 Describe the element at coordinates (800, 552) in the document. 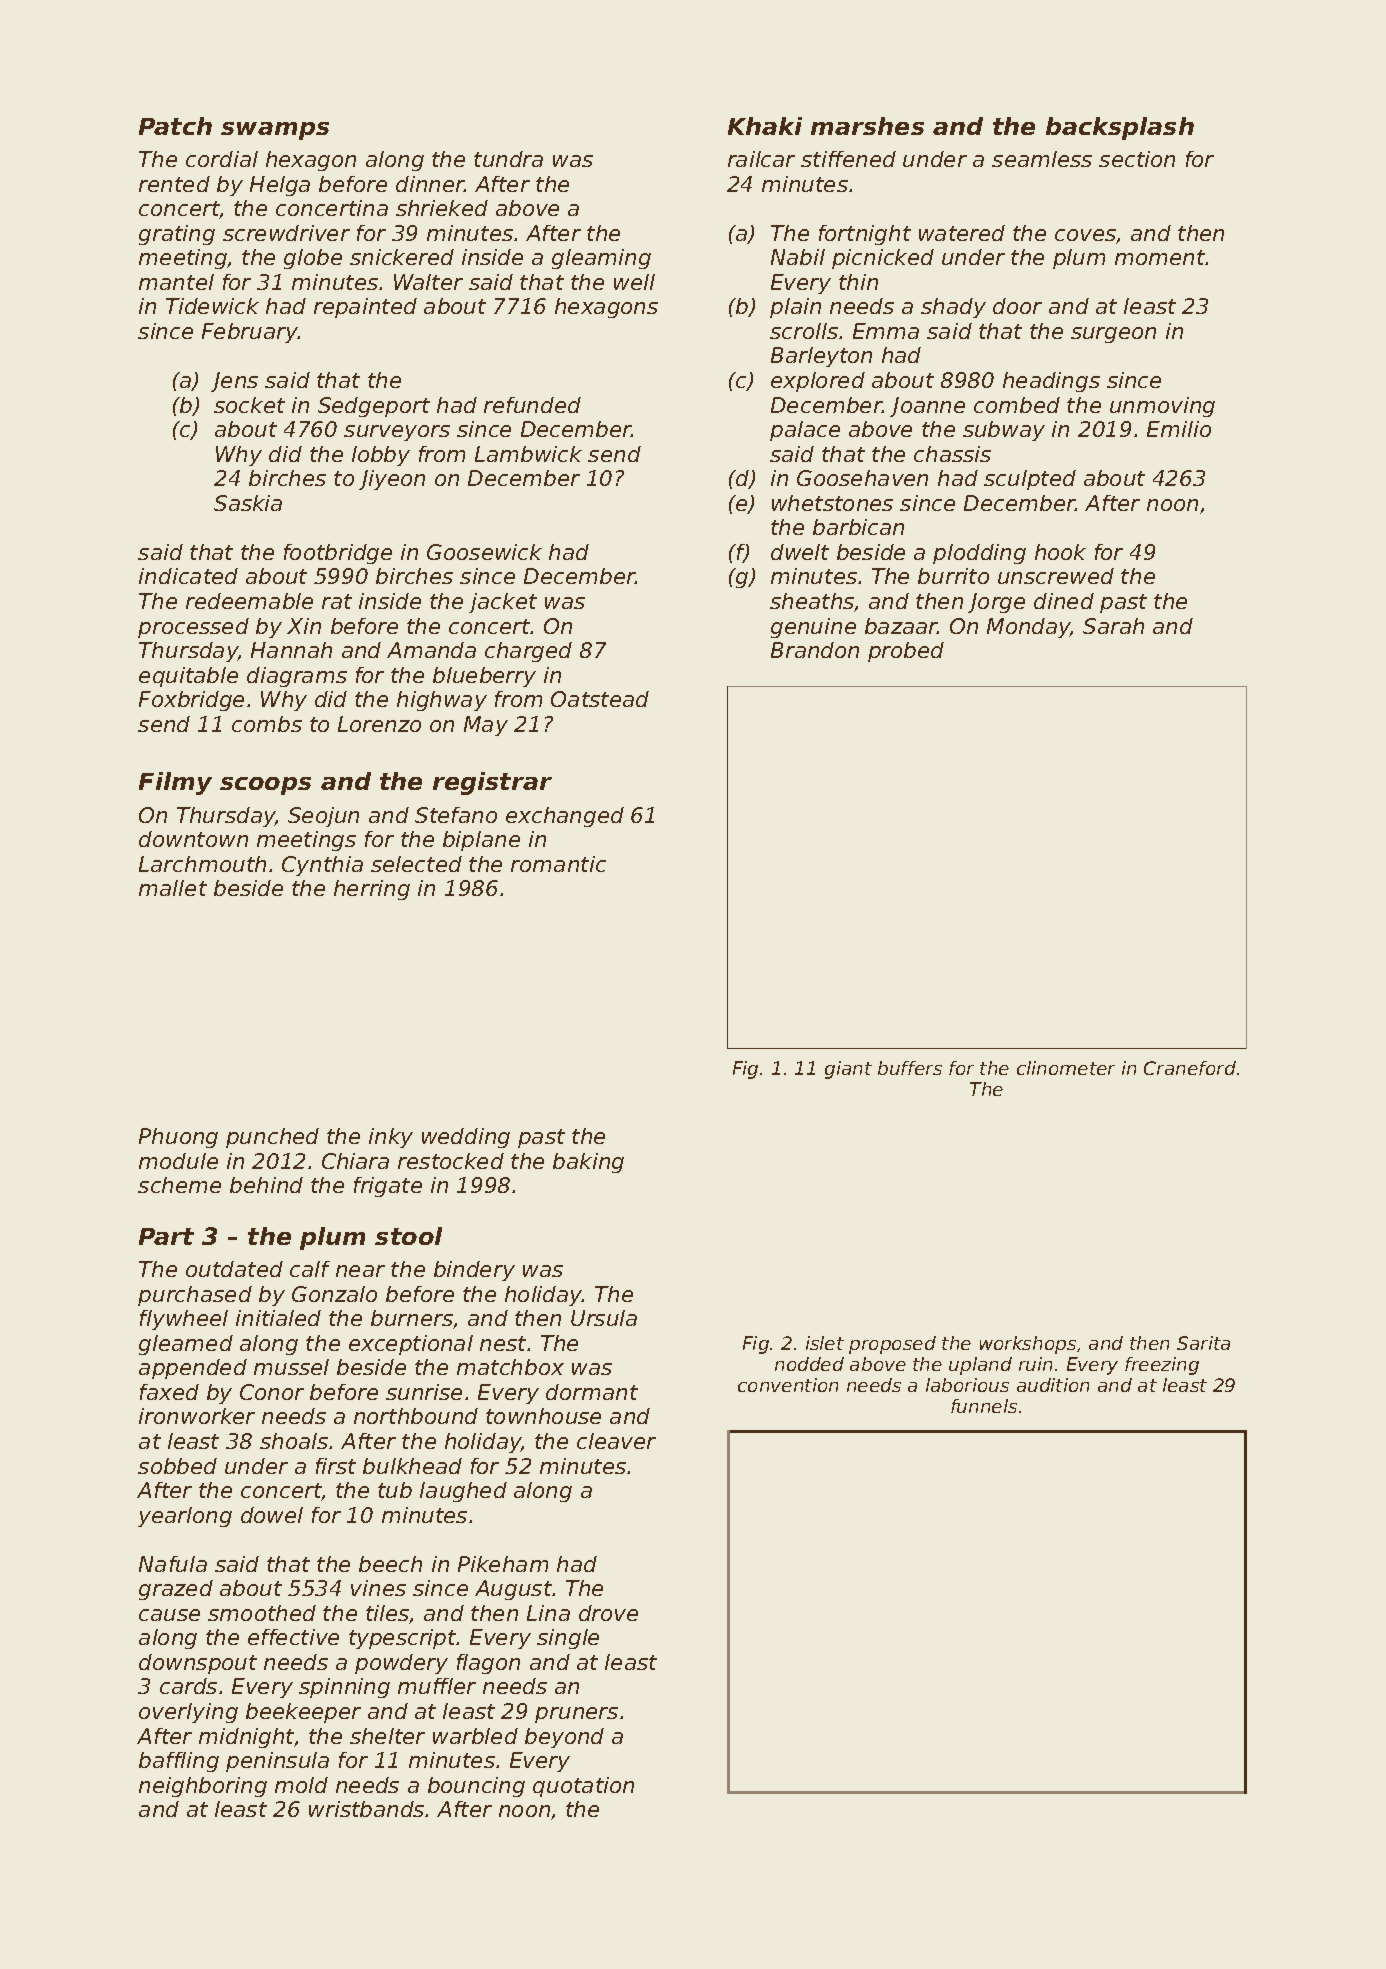

I see `dwelt` at that location.
